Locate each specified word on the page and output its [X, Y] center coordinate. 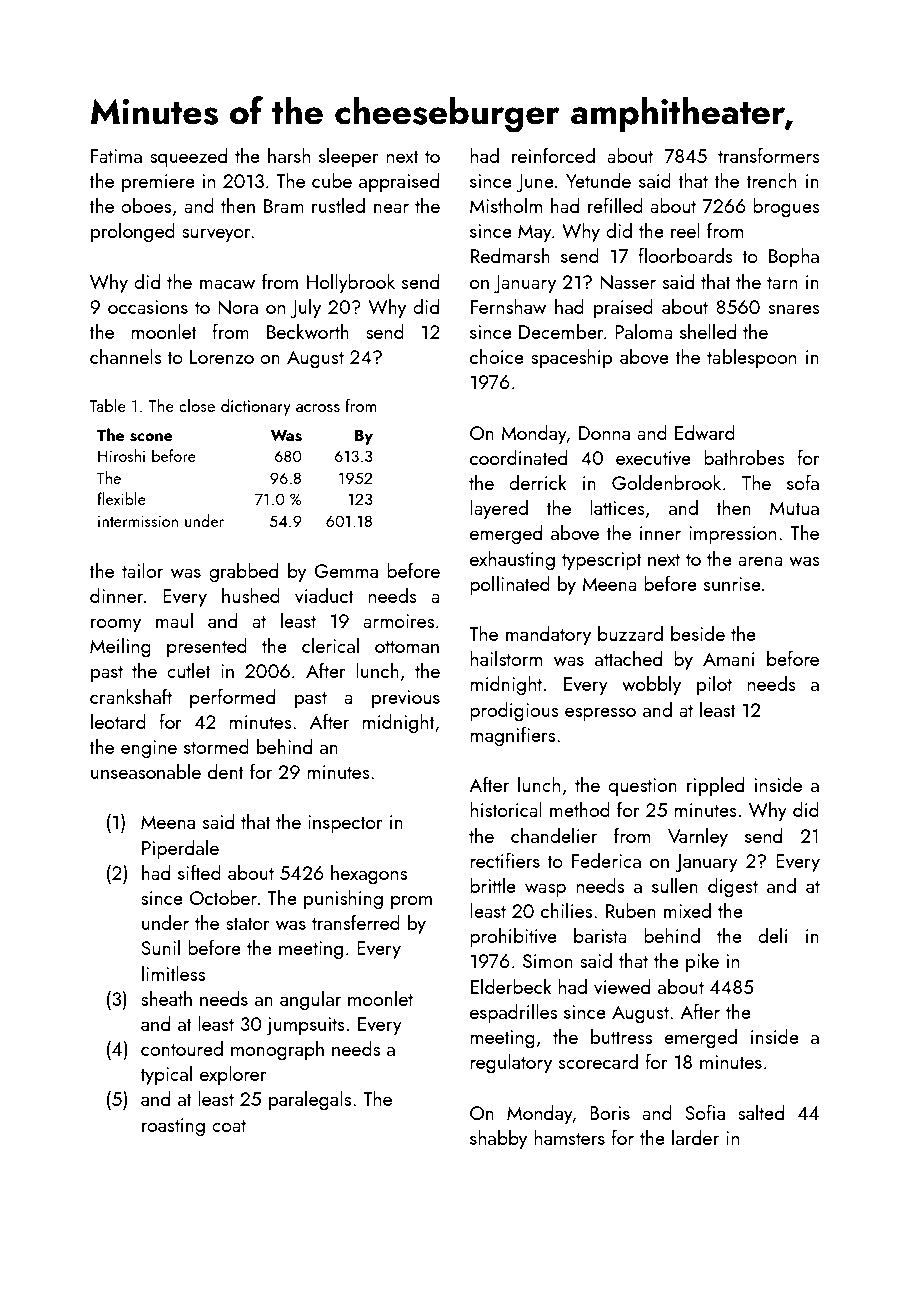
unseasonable [146, 771]
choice [497, 356]
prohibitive [513, 937]
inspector [345, 824]
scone [151, 437]
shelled [708, 331]
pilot [714, 685]
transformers [769, 155]
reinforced [553, 155]
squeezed [188, 157]
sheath [166, 998]
